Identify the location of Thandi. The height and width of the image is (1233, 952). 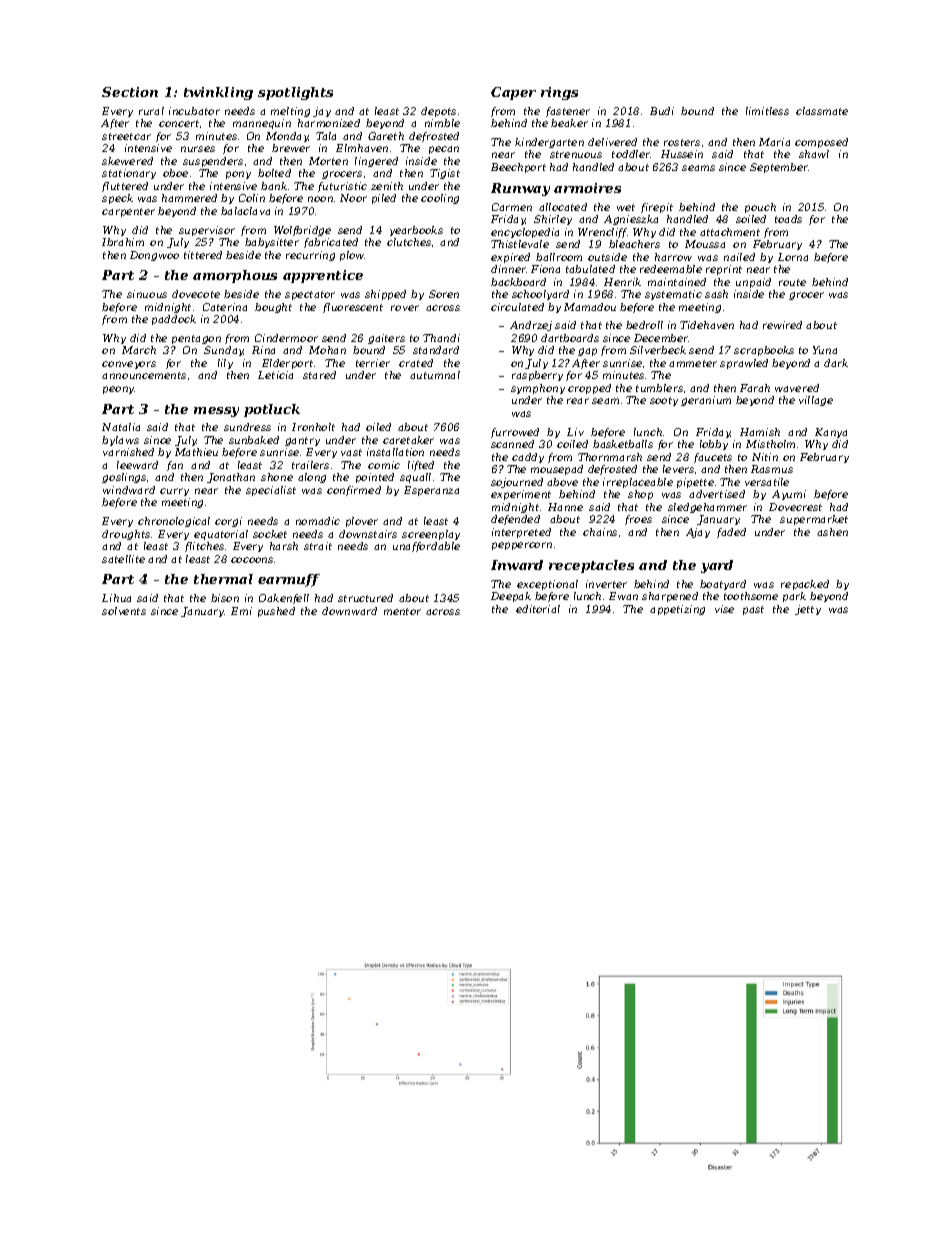
(441, 338).
